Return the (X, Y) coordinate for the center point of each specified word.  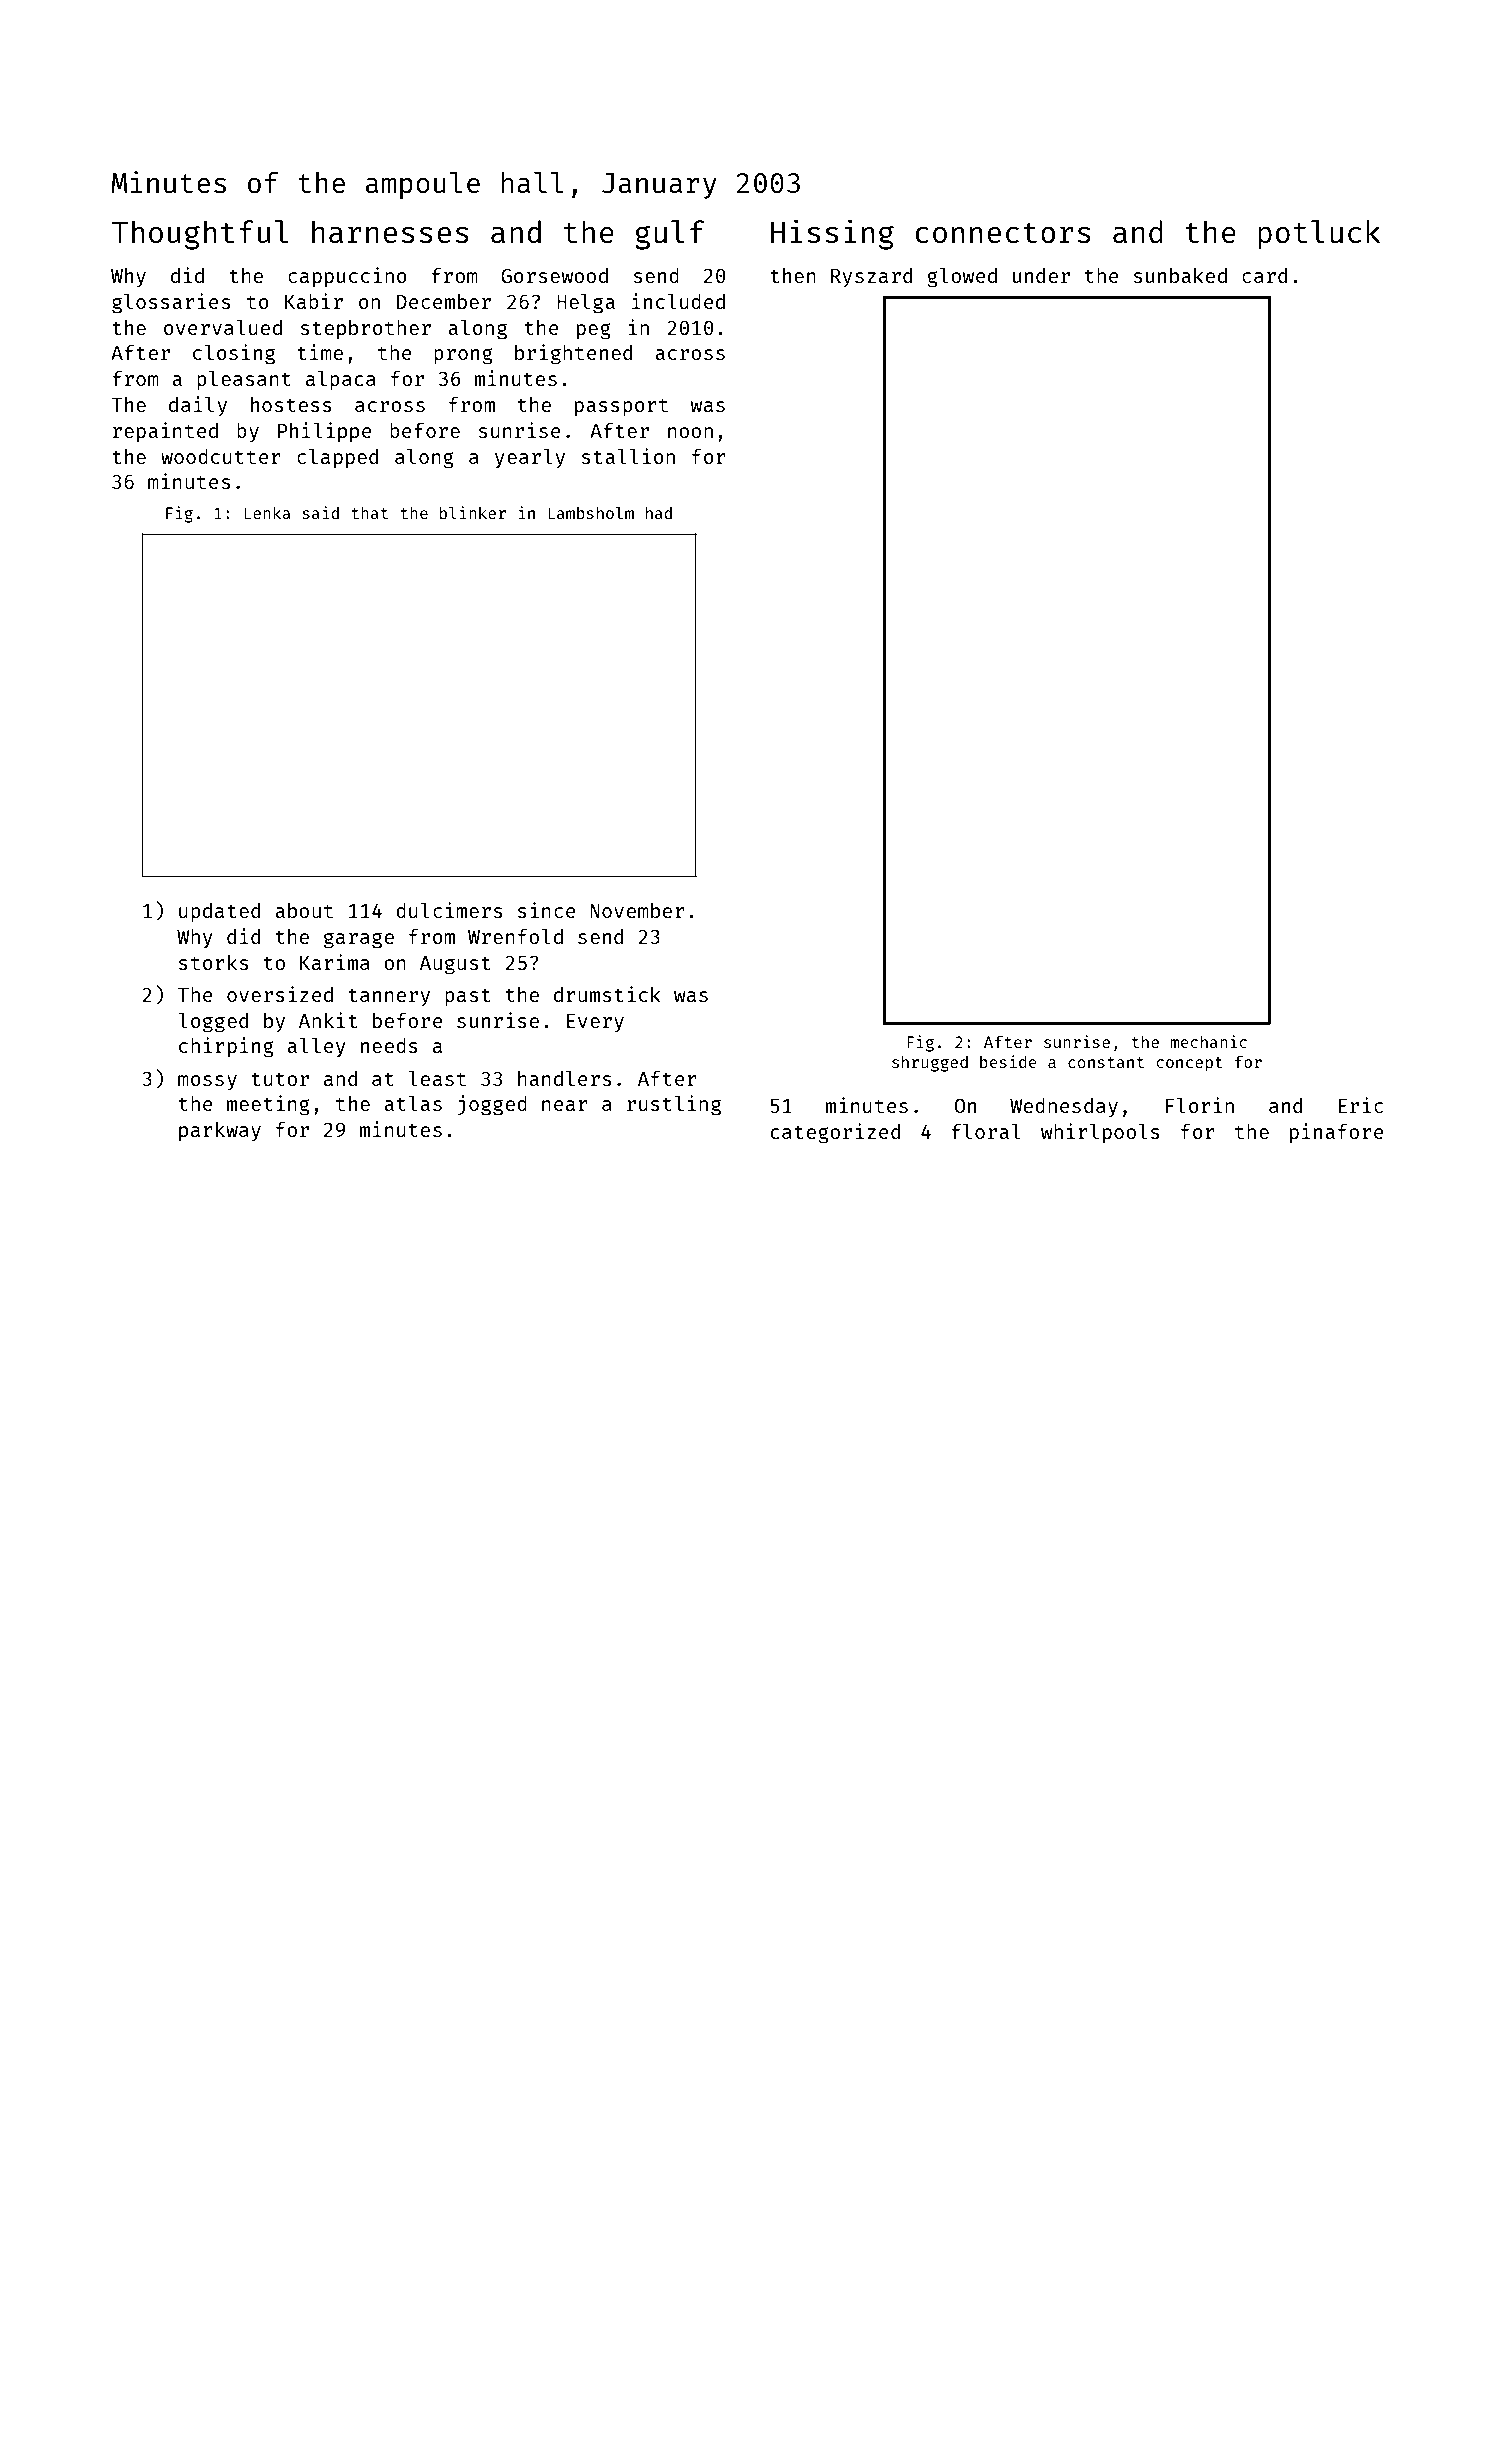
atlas (413, 1103)
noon (690, 432)
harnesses (390, 231)
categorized (835, 1133)
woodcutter (221, 456)
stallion (628, 456)
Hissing (832, 234)
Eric (1361, 1105)
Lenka (267, 512)
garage (359, 940)
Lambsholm (591, 512)
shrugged (930, 1064)
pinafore (1337, 1133)
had (659, 513)
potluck (1319, 235)
